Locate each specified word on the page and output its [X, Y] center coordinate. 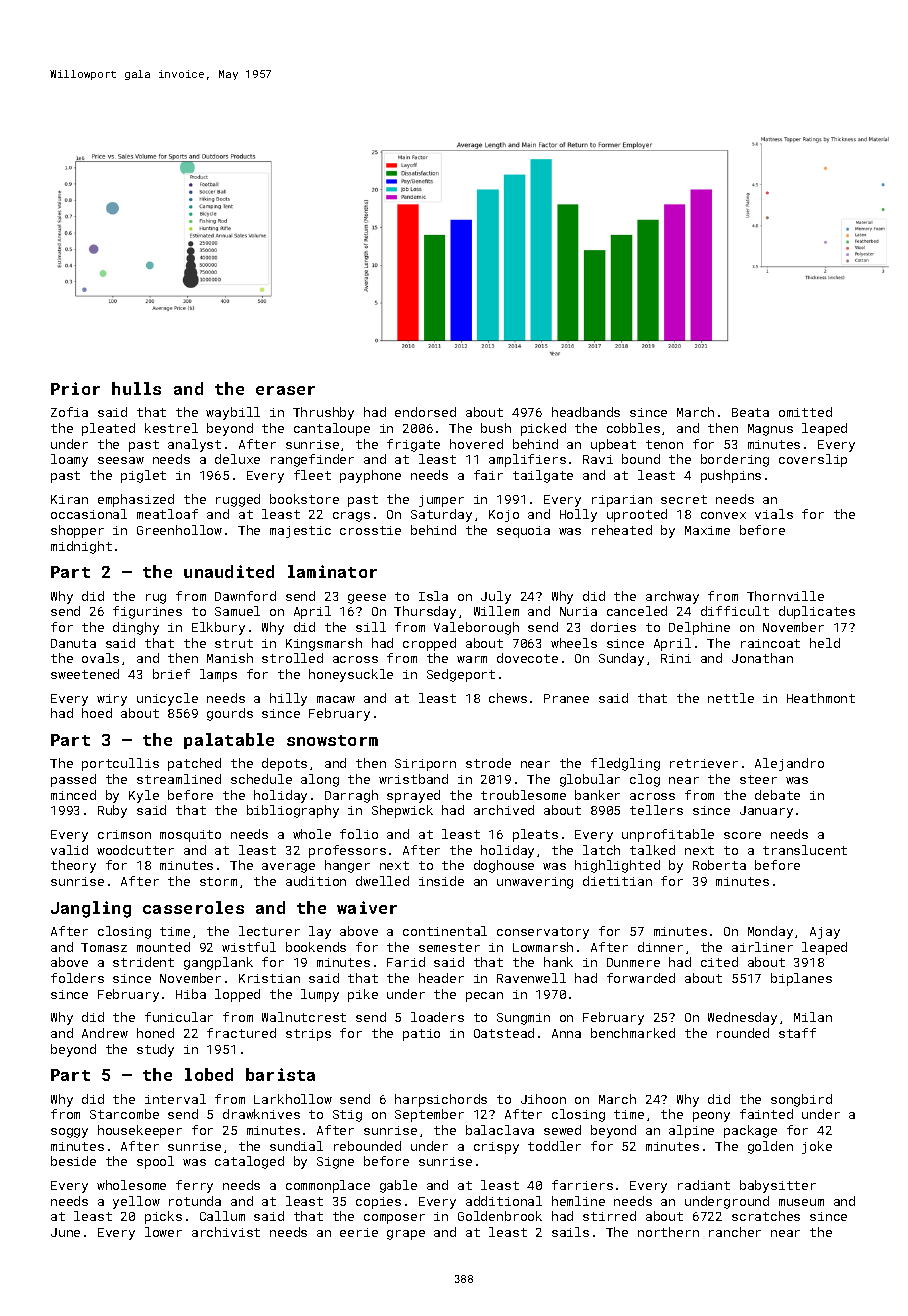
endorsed [425, 412]
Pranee [566, 698]
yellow [136, 1202]
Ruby [112, 811]
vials [774, 514]
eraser [285, 390]
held [825, 643]
